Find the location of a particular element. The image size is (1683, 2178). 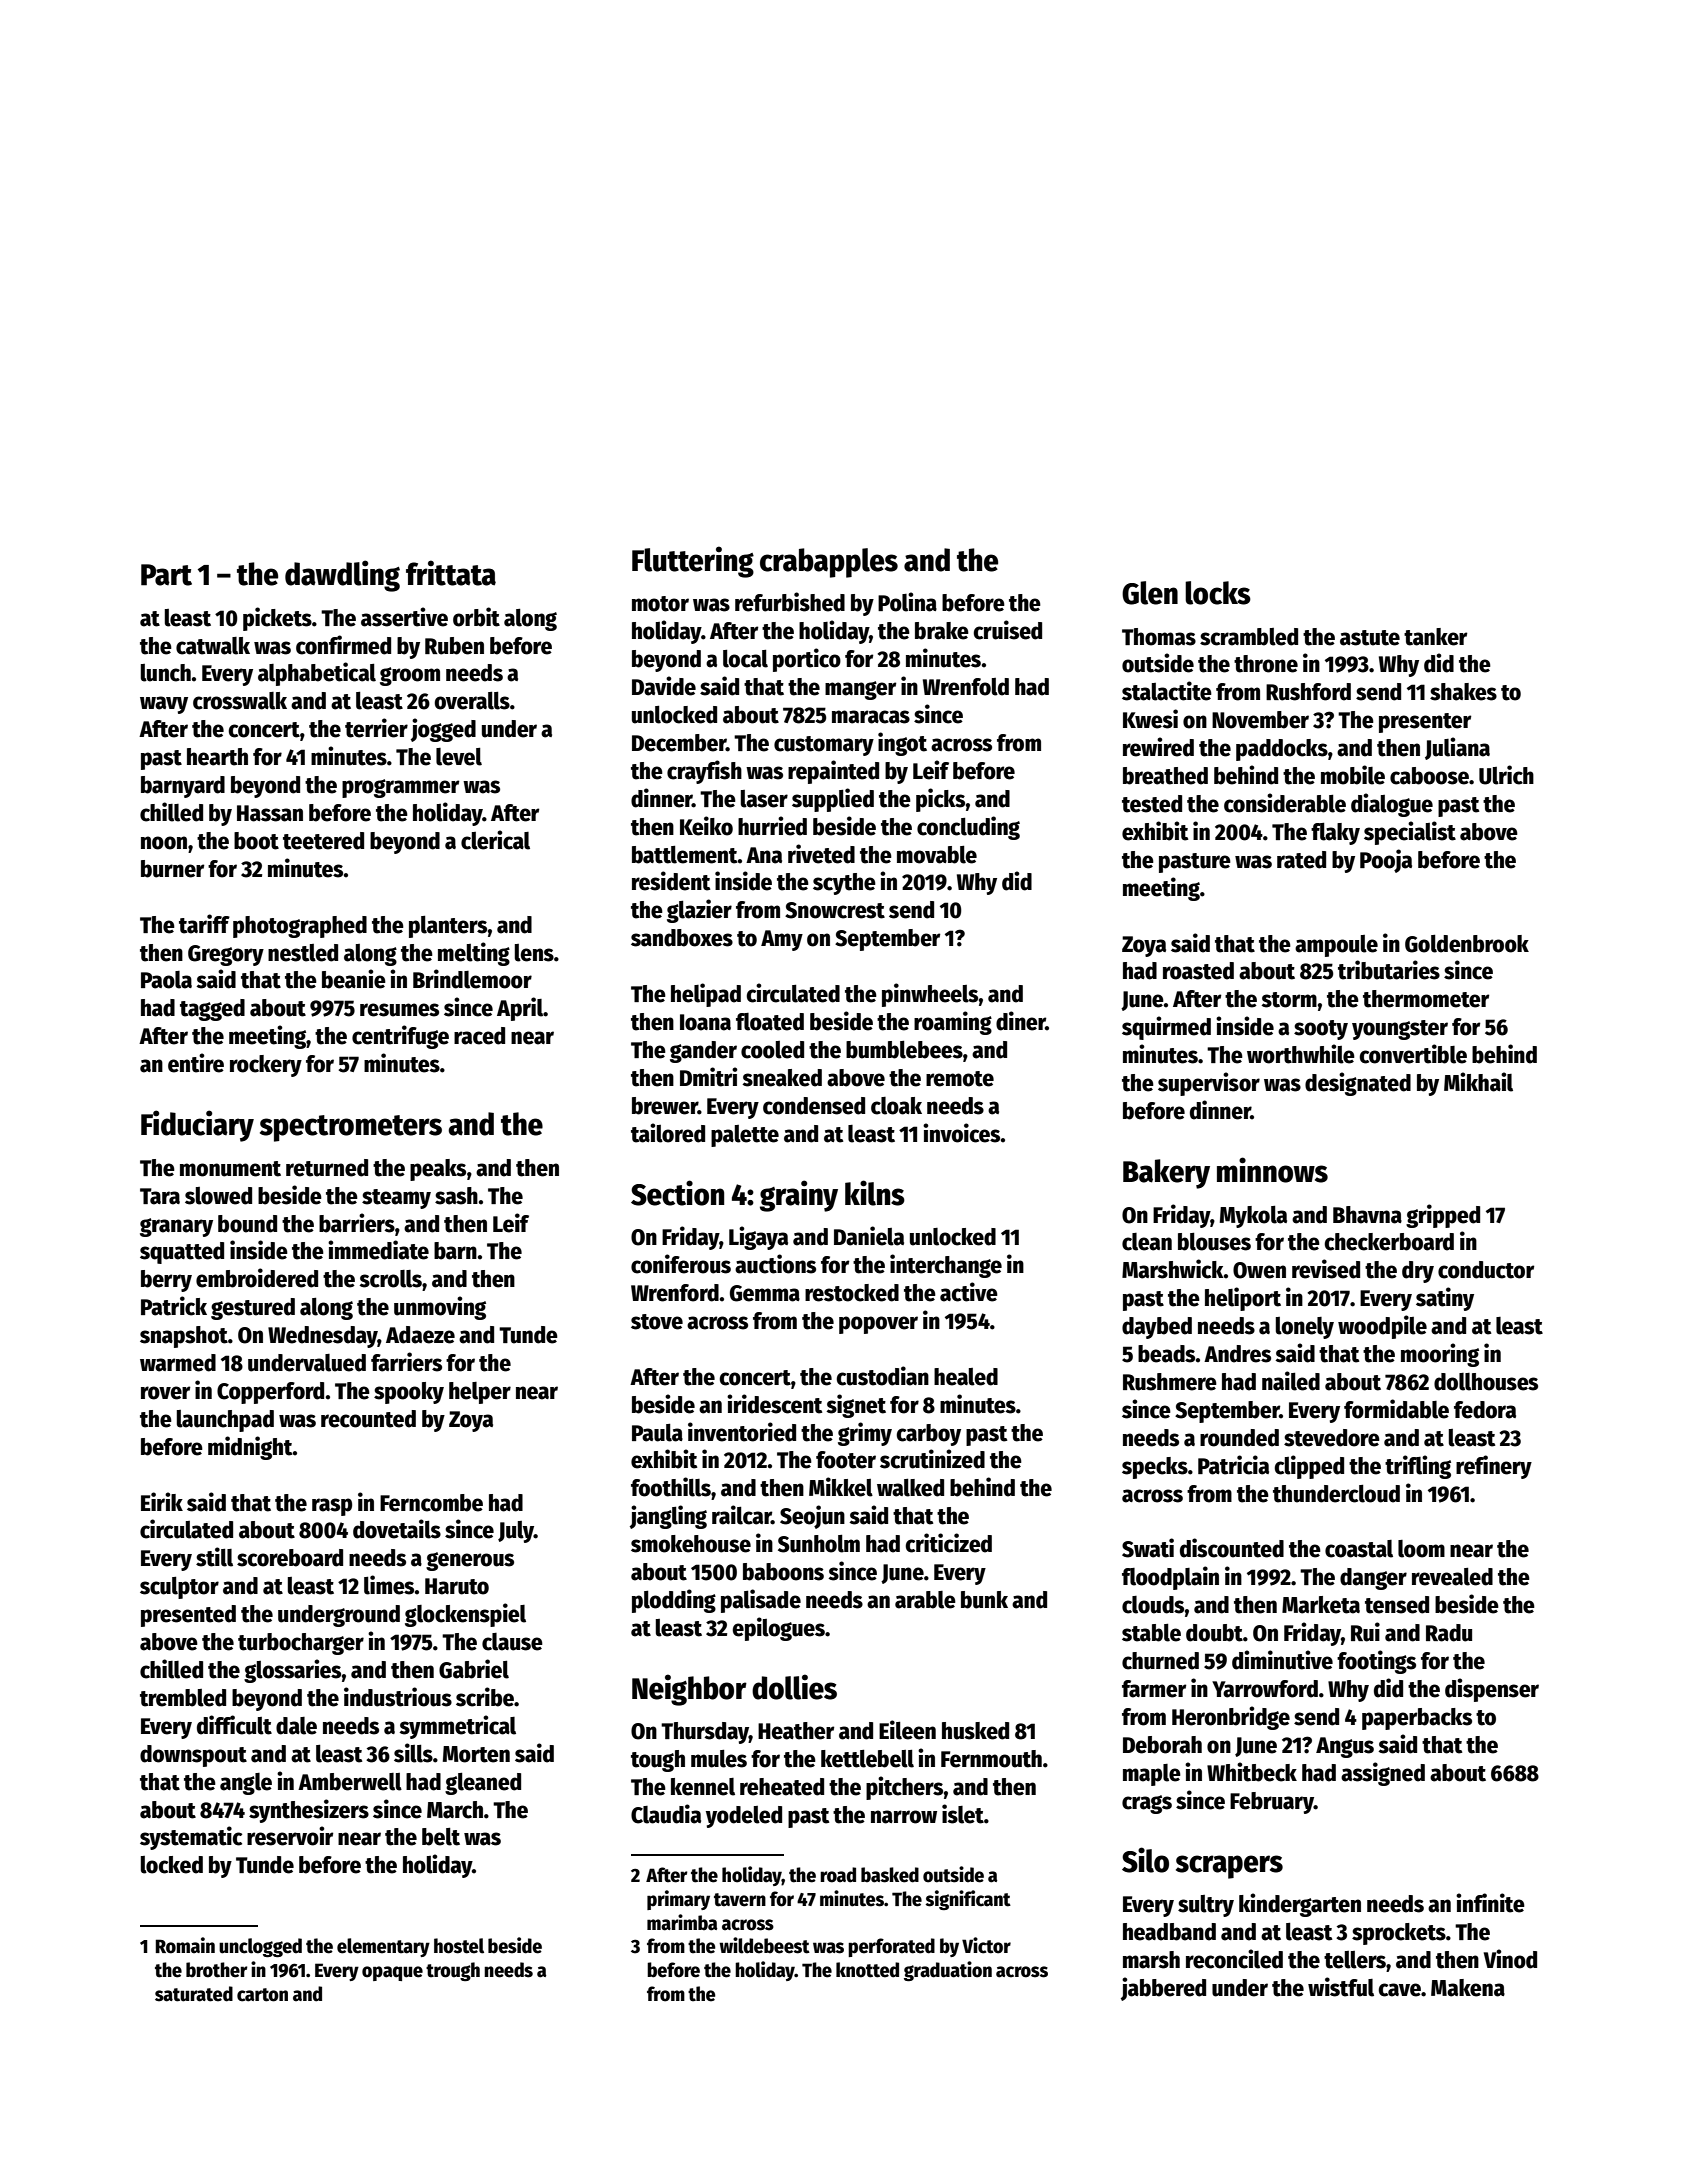

specks is located at coordinates (1155, 1468).
